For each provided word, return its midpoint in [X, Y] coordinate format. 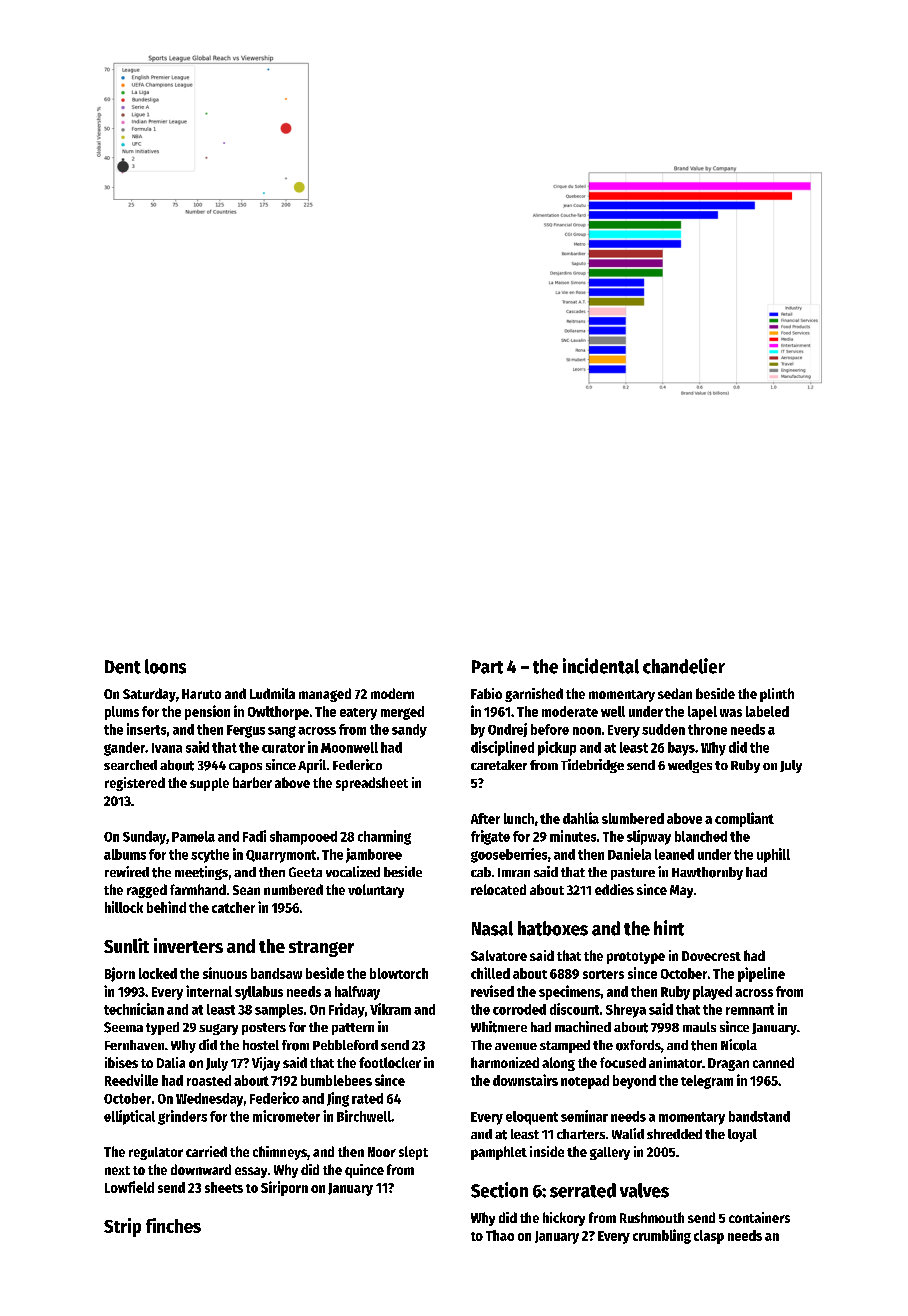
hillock [124, 907]
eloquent [532, 1118]
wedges [690, 766]
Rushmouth [652, 1217]
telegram [707, 1082]
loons [165, 666]
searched [130, 765]
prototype [636, 958]
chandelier [684, 666]
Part [487, 667]
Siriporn [284, 1188]
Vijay [266, 1064]
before [550, 729]
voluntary [376, 891]
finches [173, 1225]
